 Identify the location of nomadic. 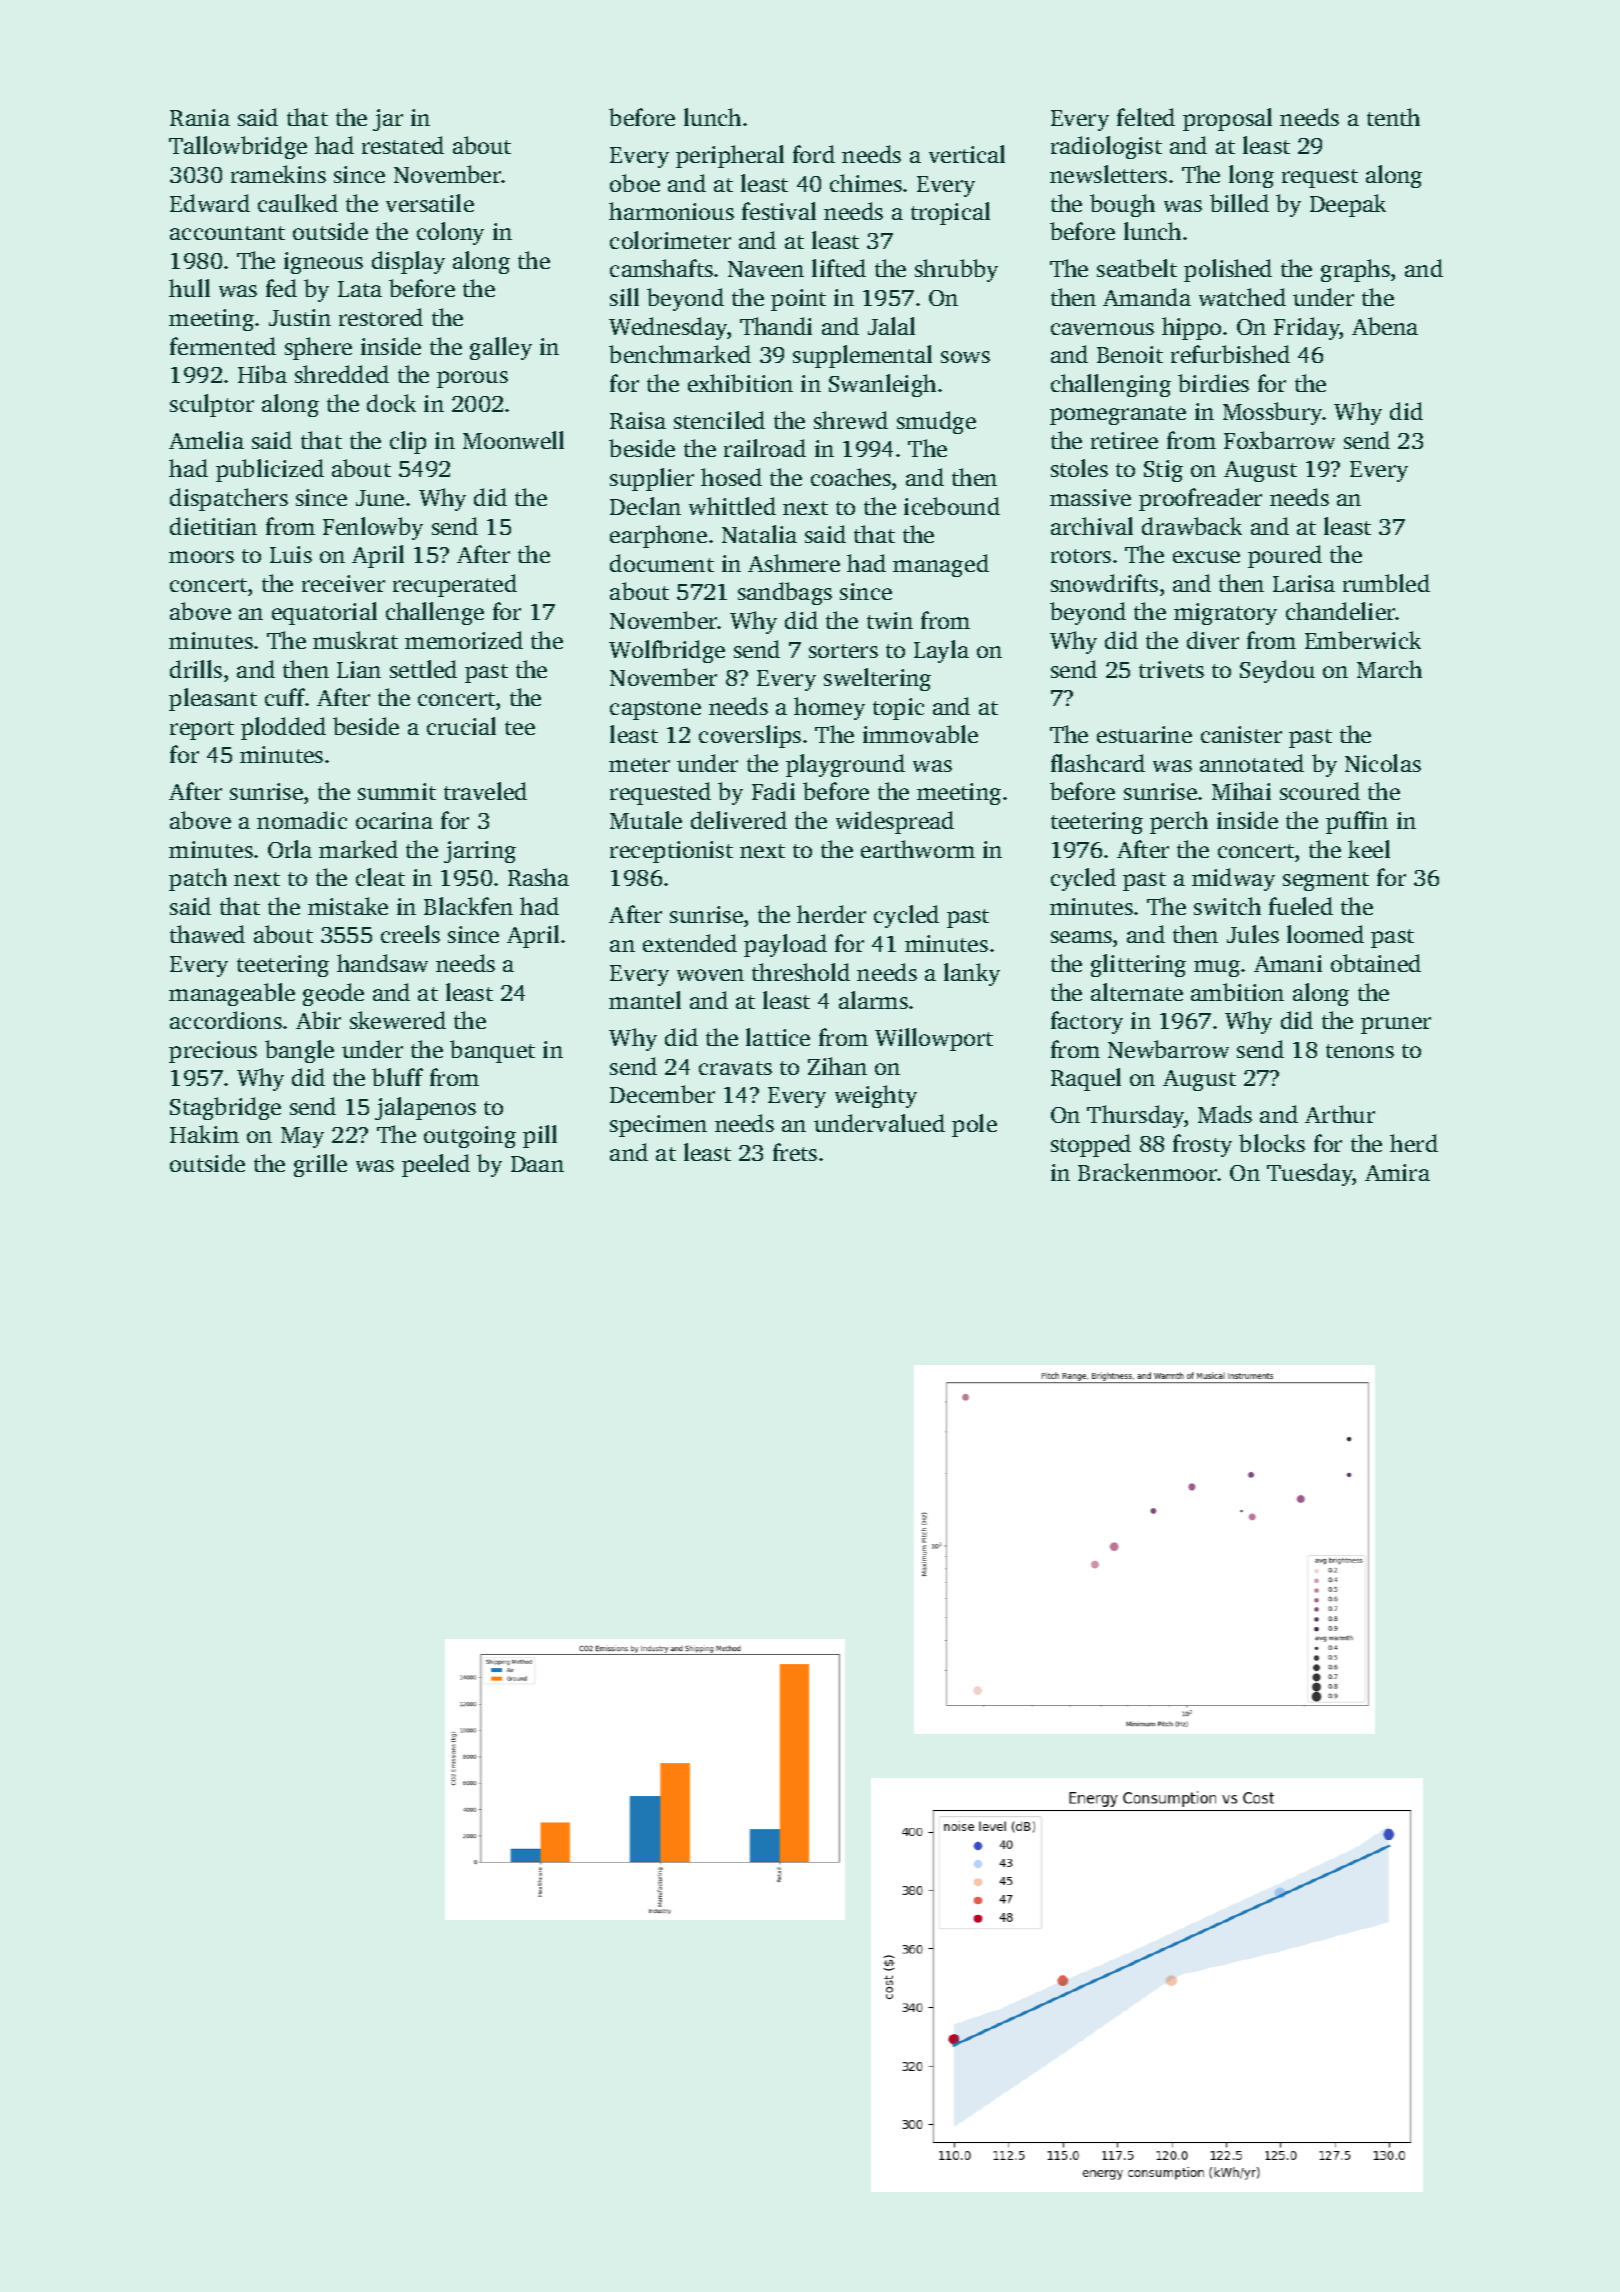
(302, 820).
